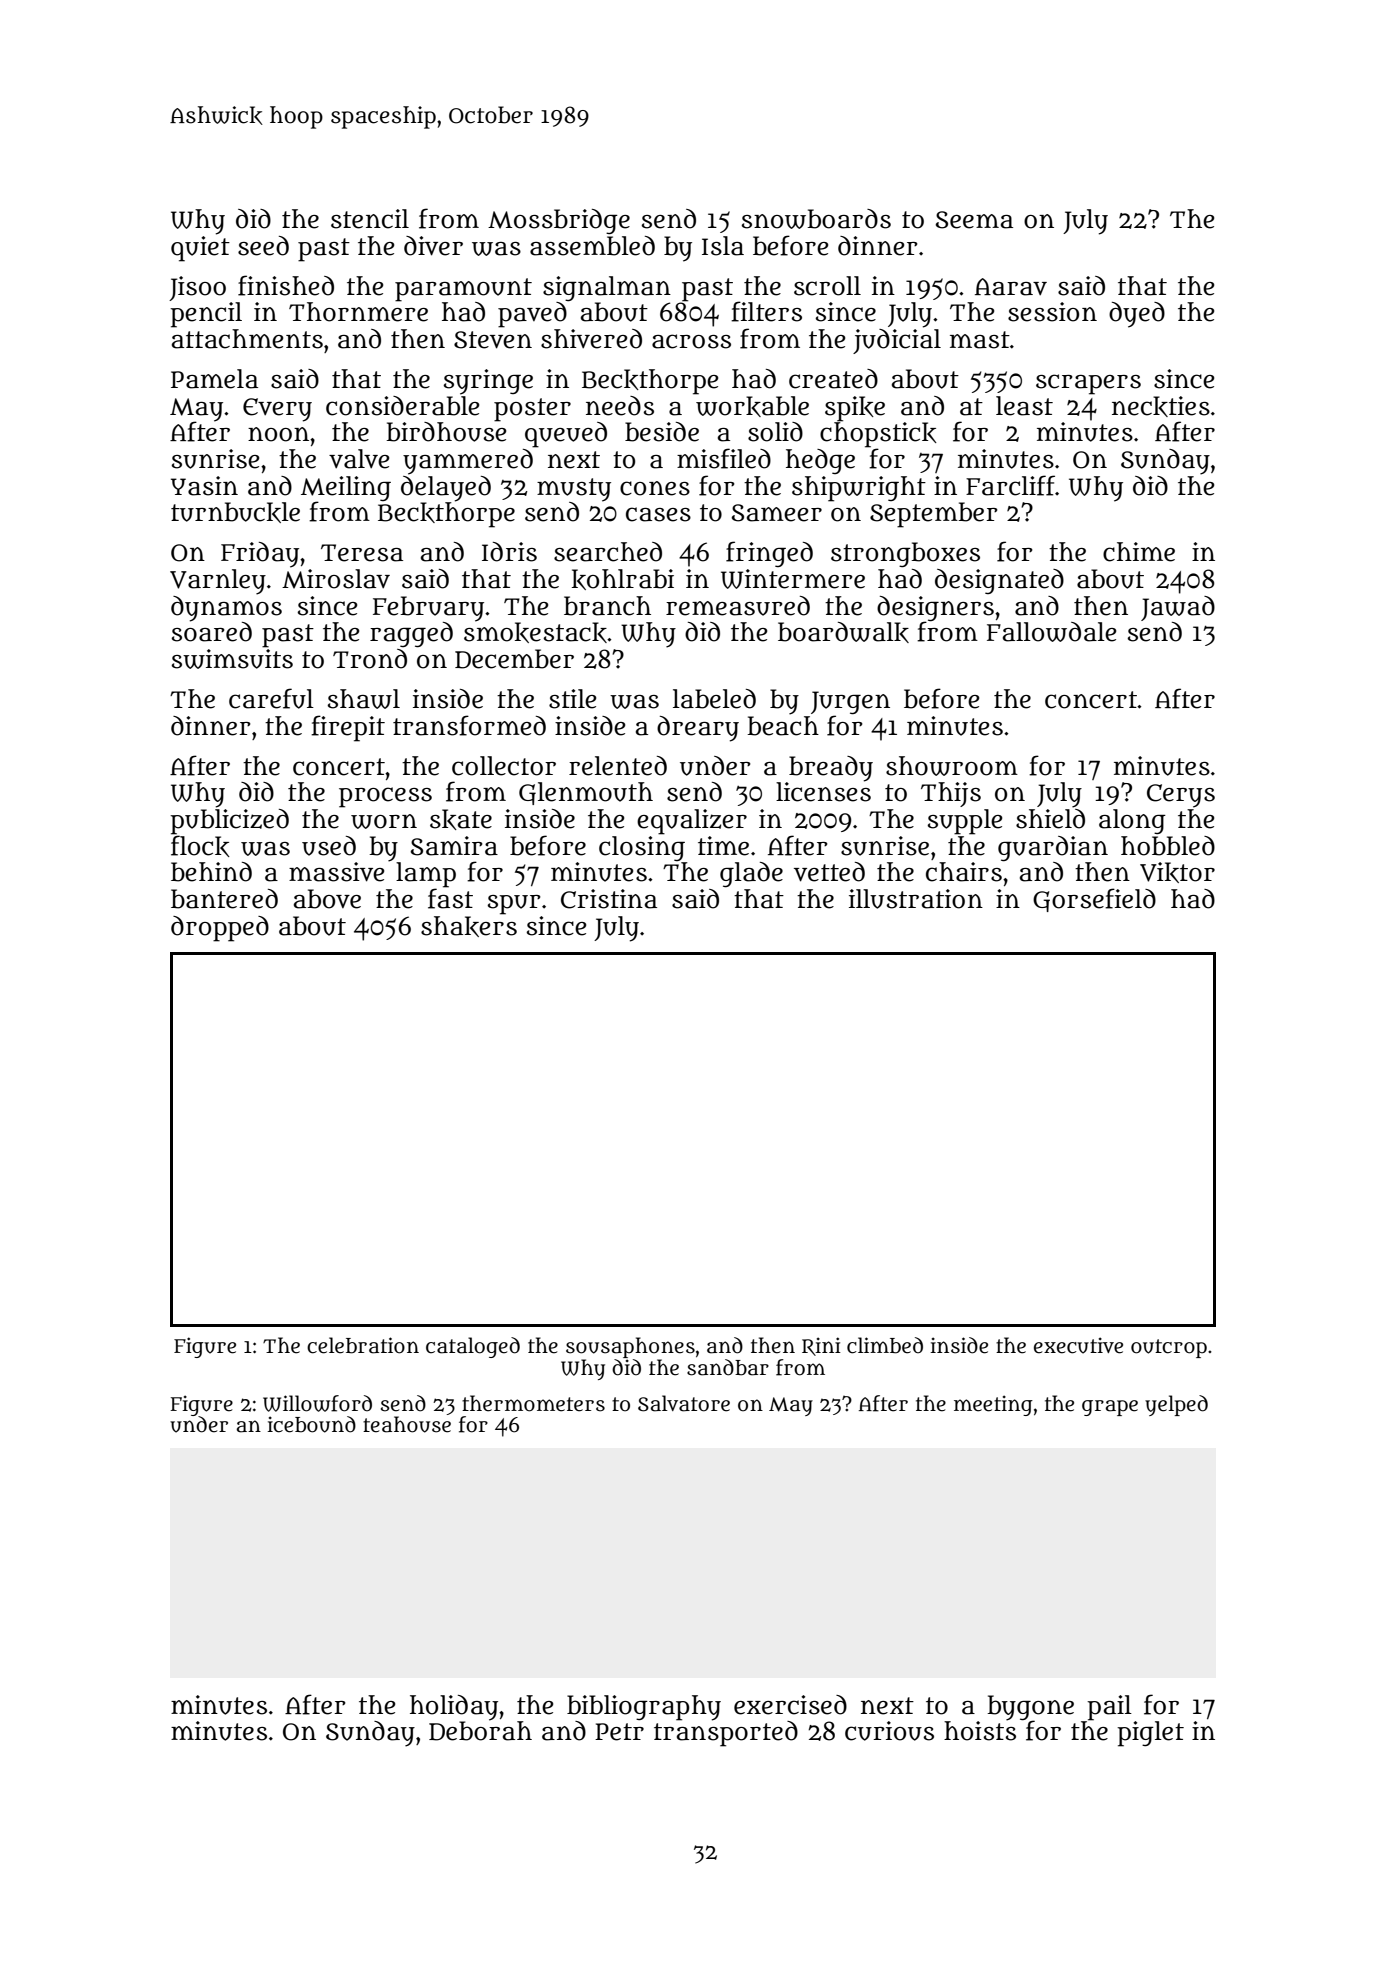 Image resolution: width=1386 pixels, height=1969 pixels. Describe the element at coordinates (1078, 1345) in the screenshot. I see `executive` at that location.
